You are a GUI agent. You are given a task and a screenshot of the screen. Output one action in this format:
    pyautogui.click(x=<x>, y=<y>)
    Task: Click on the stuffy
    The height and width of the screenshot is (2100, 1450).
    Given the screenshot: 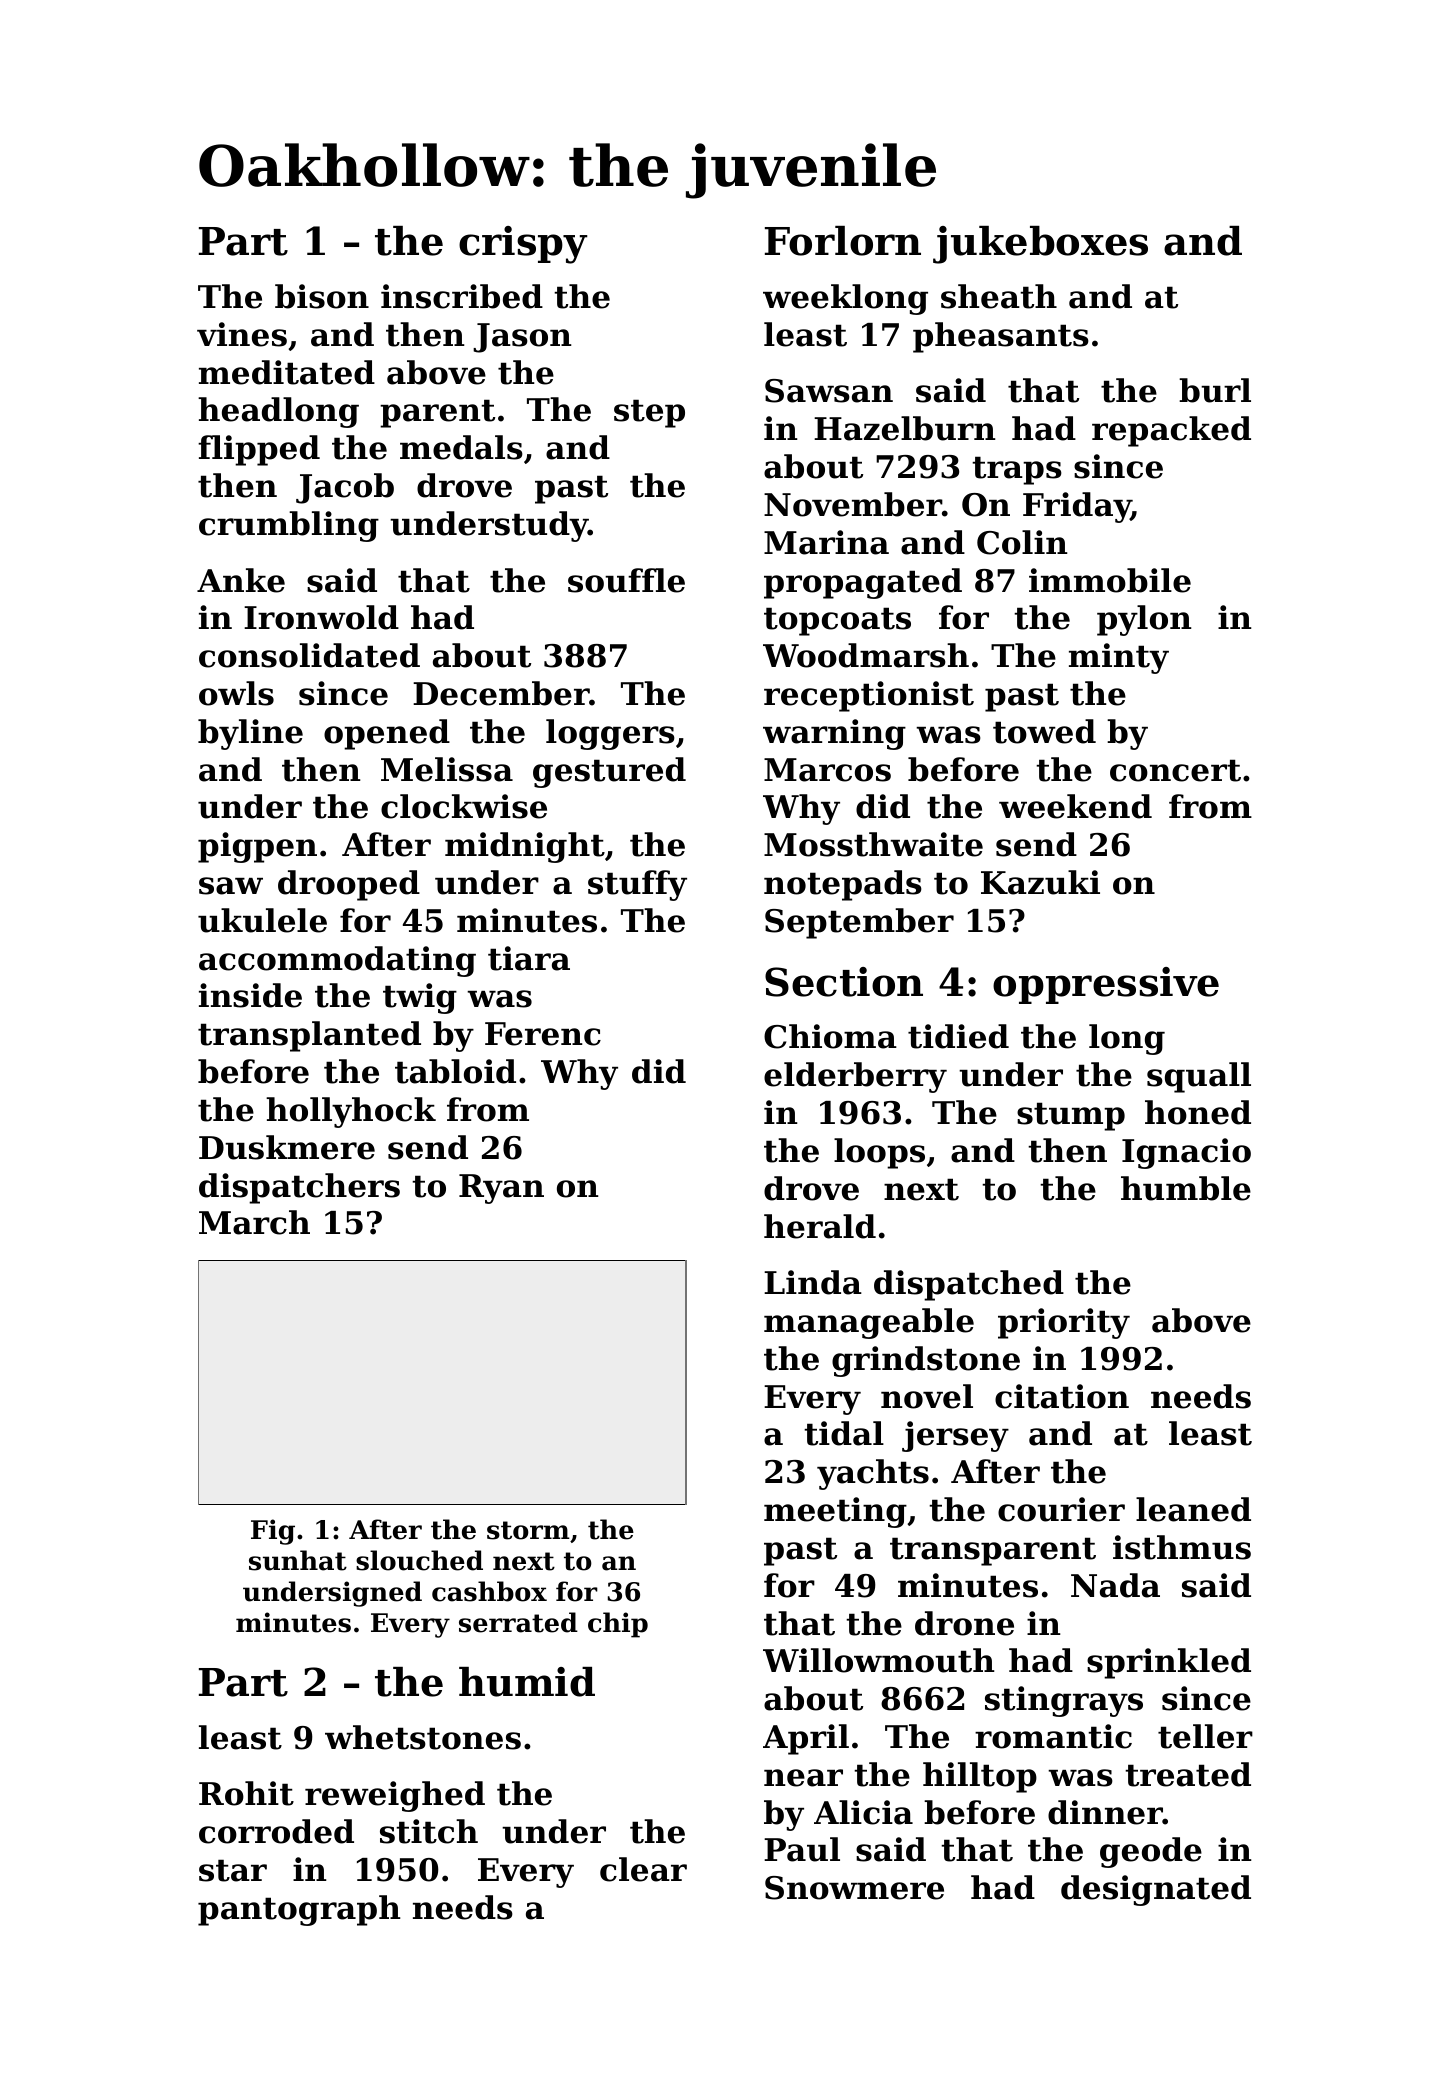 What is the action you would take?
    pyautogui.click(x=637, y=885)
